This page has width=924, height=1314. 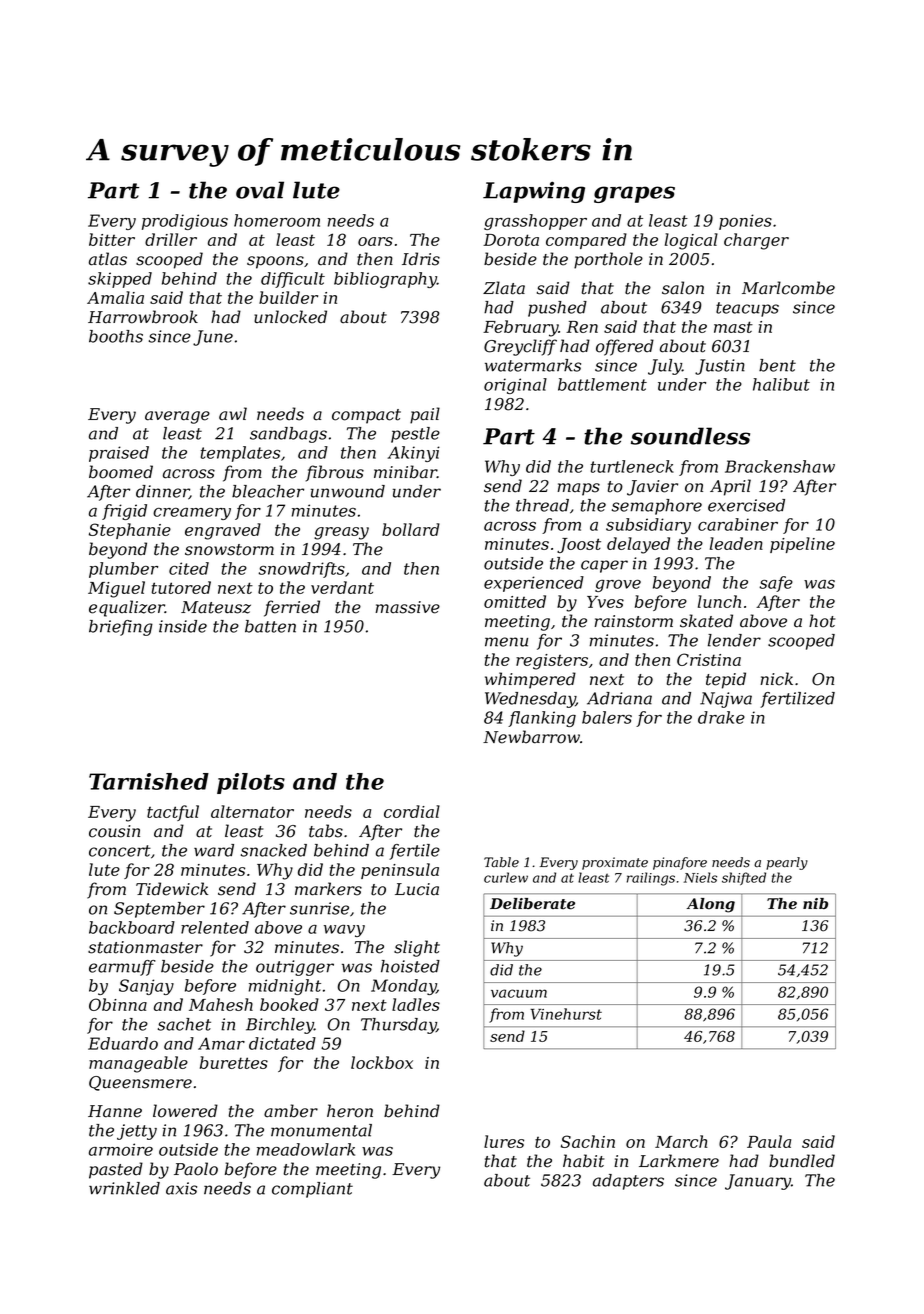 I want to click on backboard, so click(x=132, y=927).
